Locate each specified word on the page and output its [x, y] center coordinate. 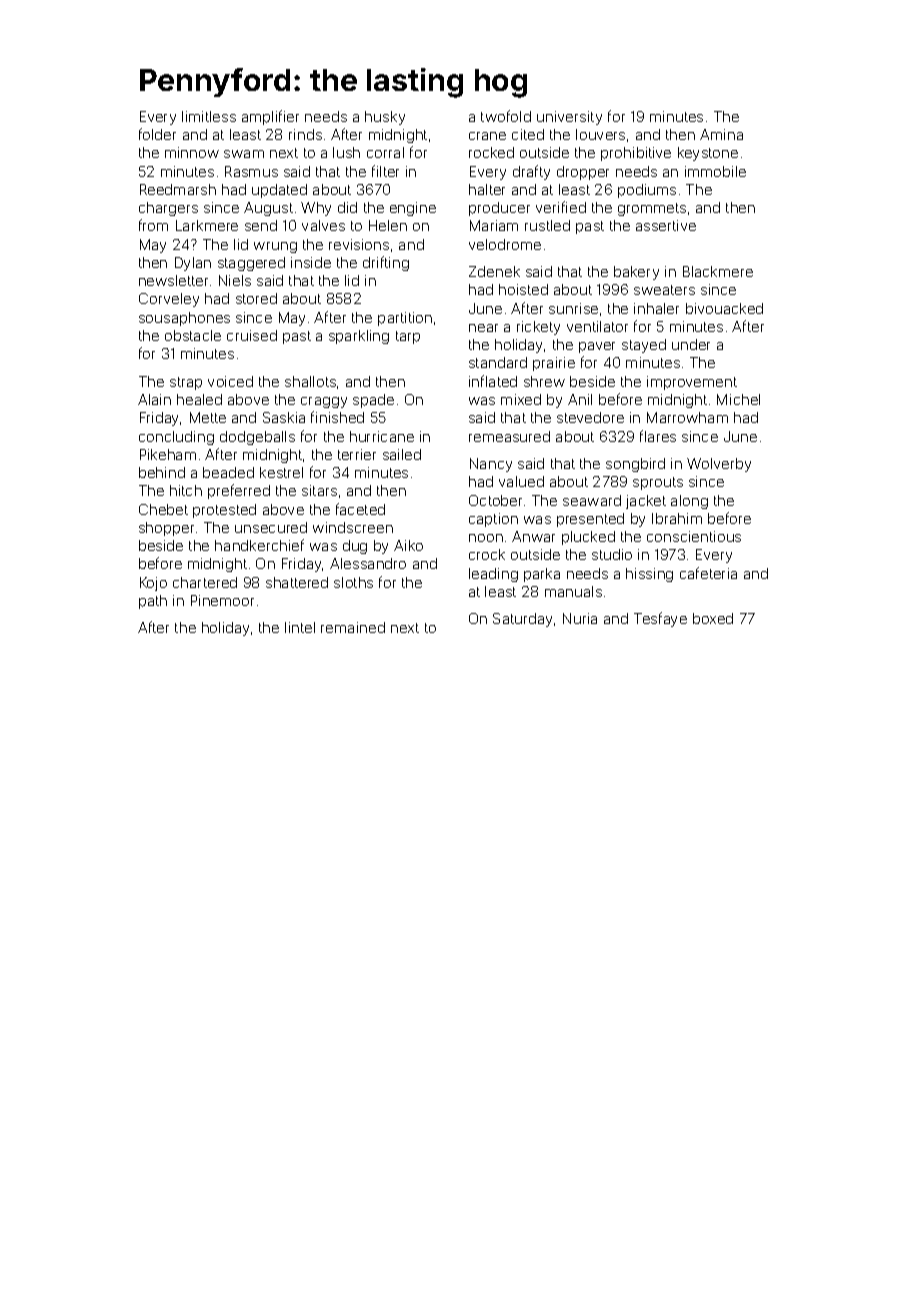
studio [612, 554]
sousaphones [184, 319]
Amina [721, 134]
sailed [402, 454]
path [153, 602]
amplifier [270, 117]
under [691, 344]
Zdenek [494, 271]
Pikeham [168, 454]
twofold [506, 116]
